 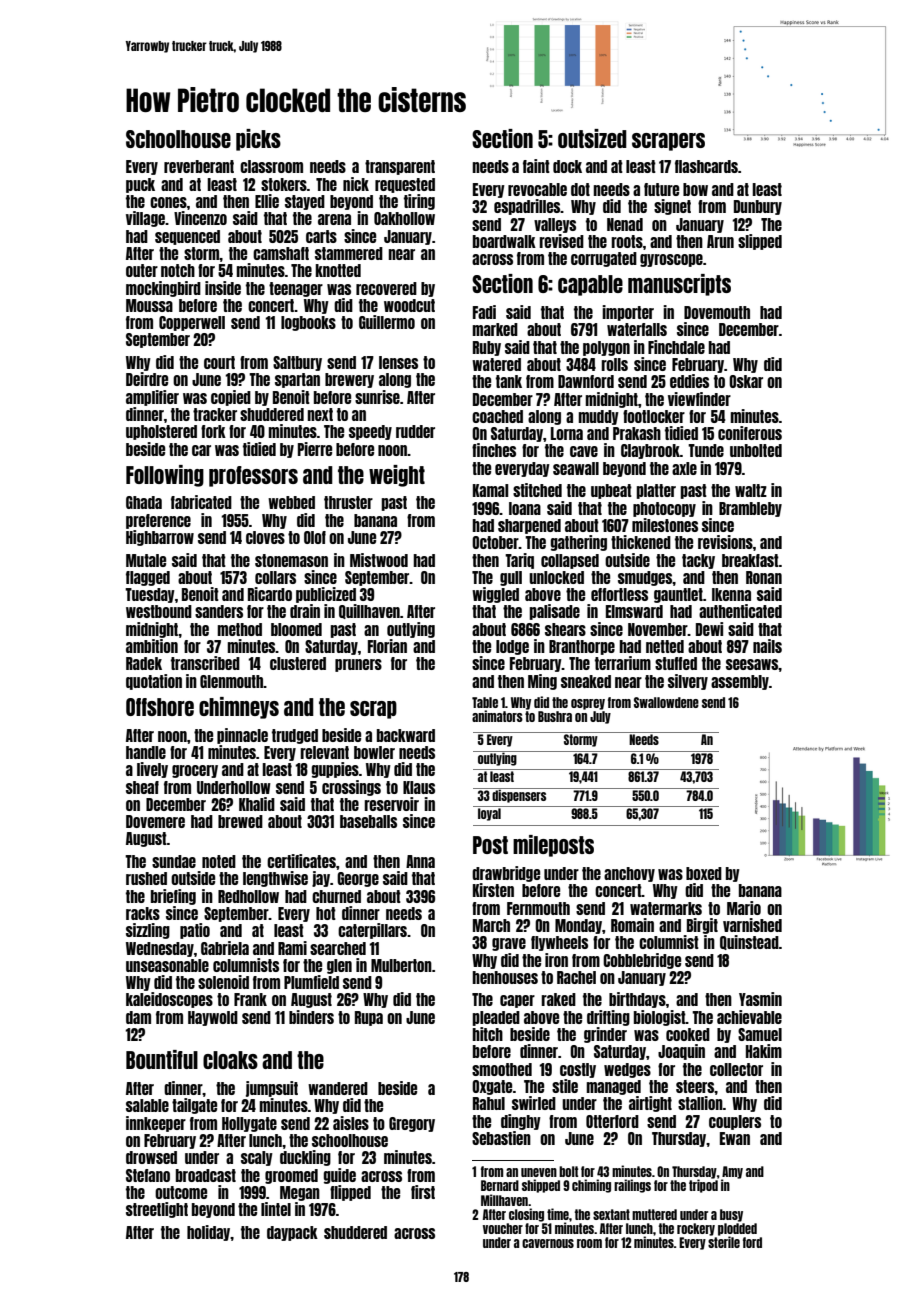 I want to click on puck, so click(x=140, y=185).
